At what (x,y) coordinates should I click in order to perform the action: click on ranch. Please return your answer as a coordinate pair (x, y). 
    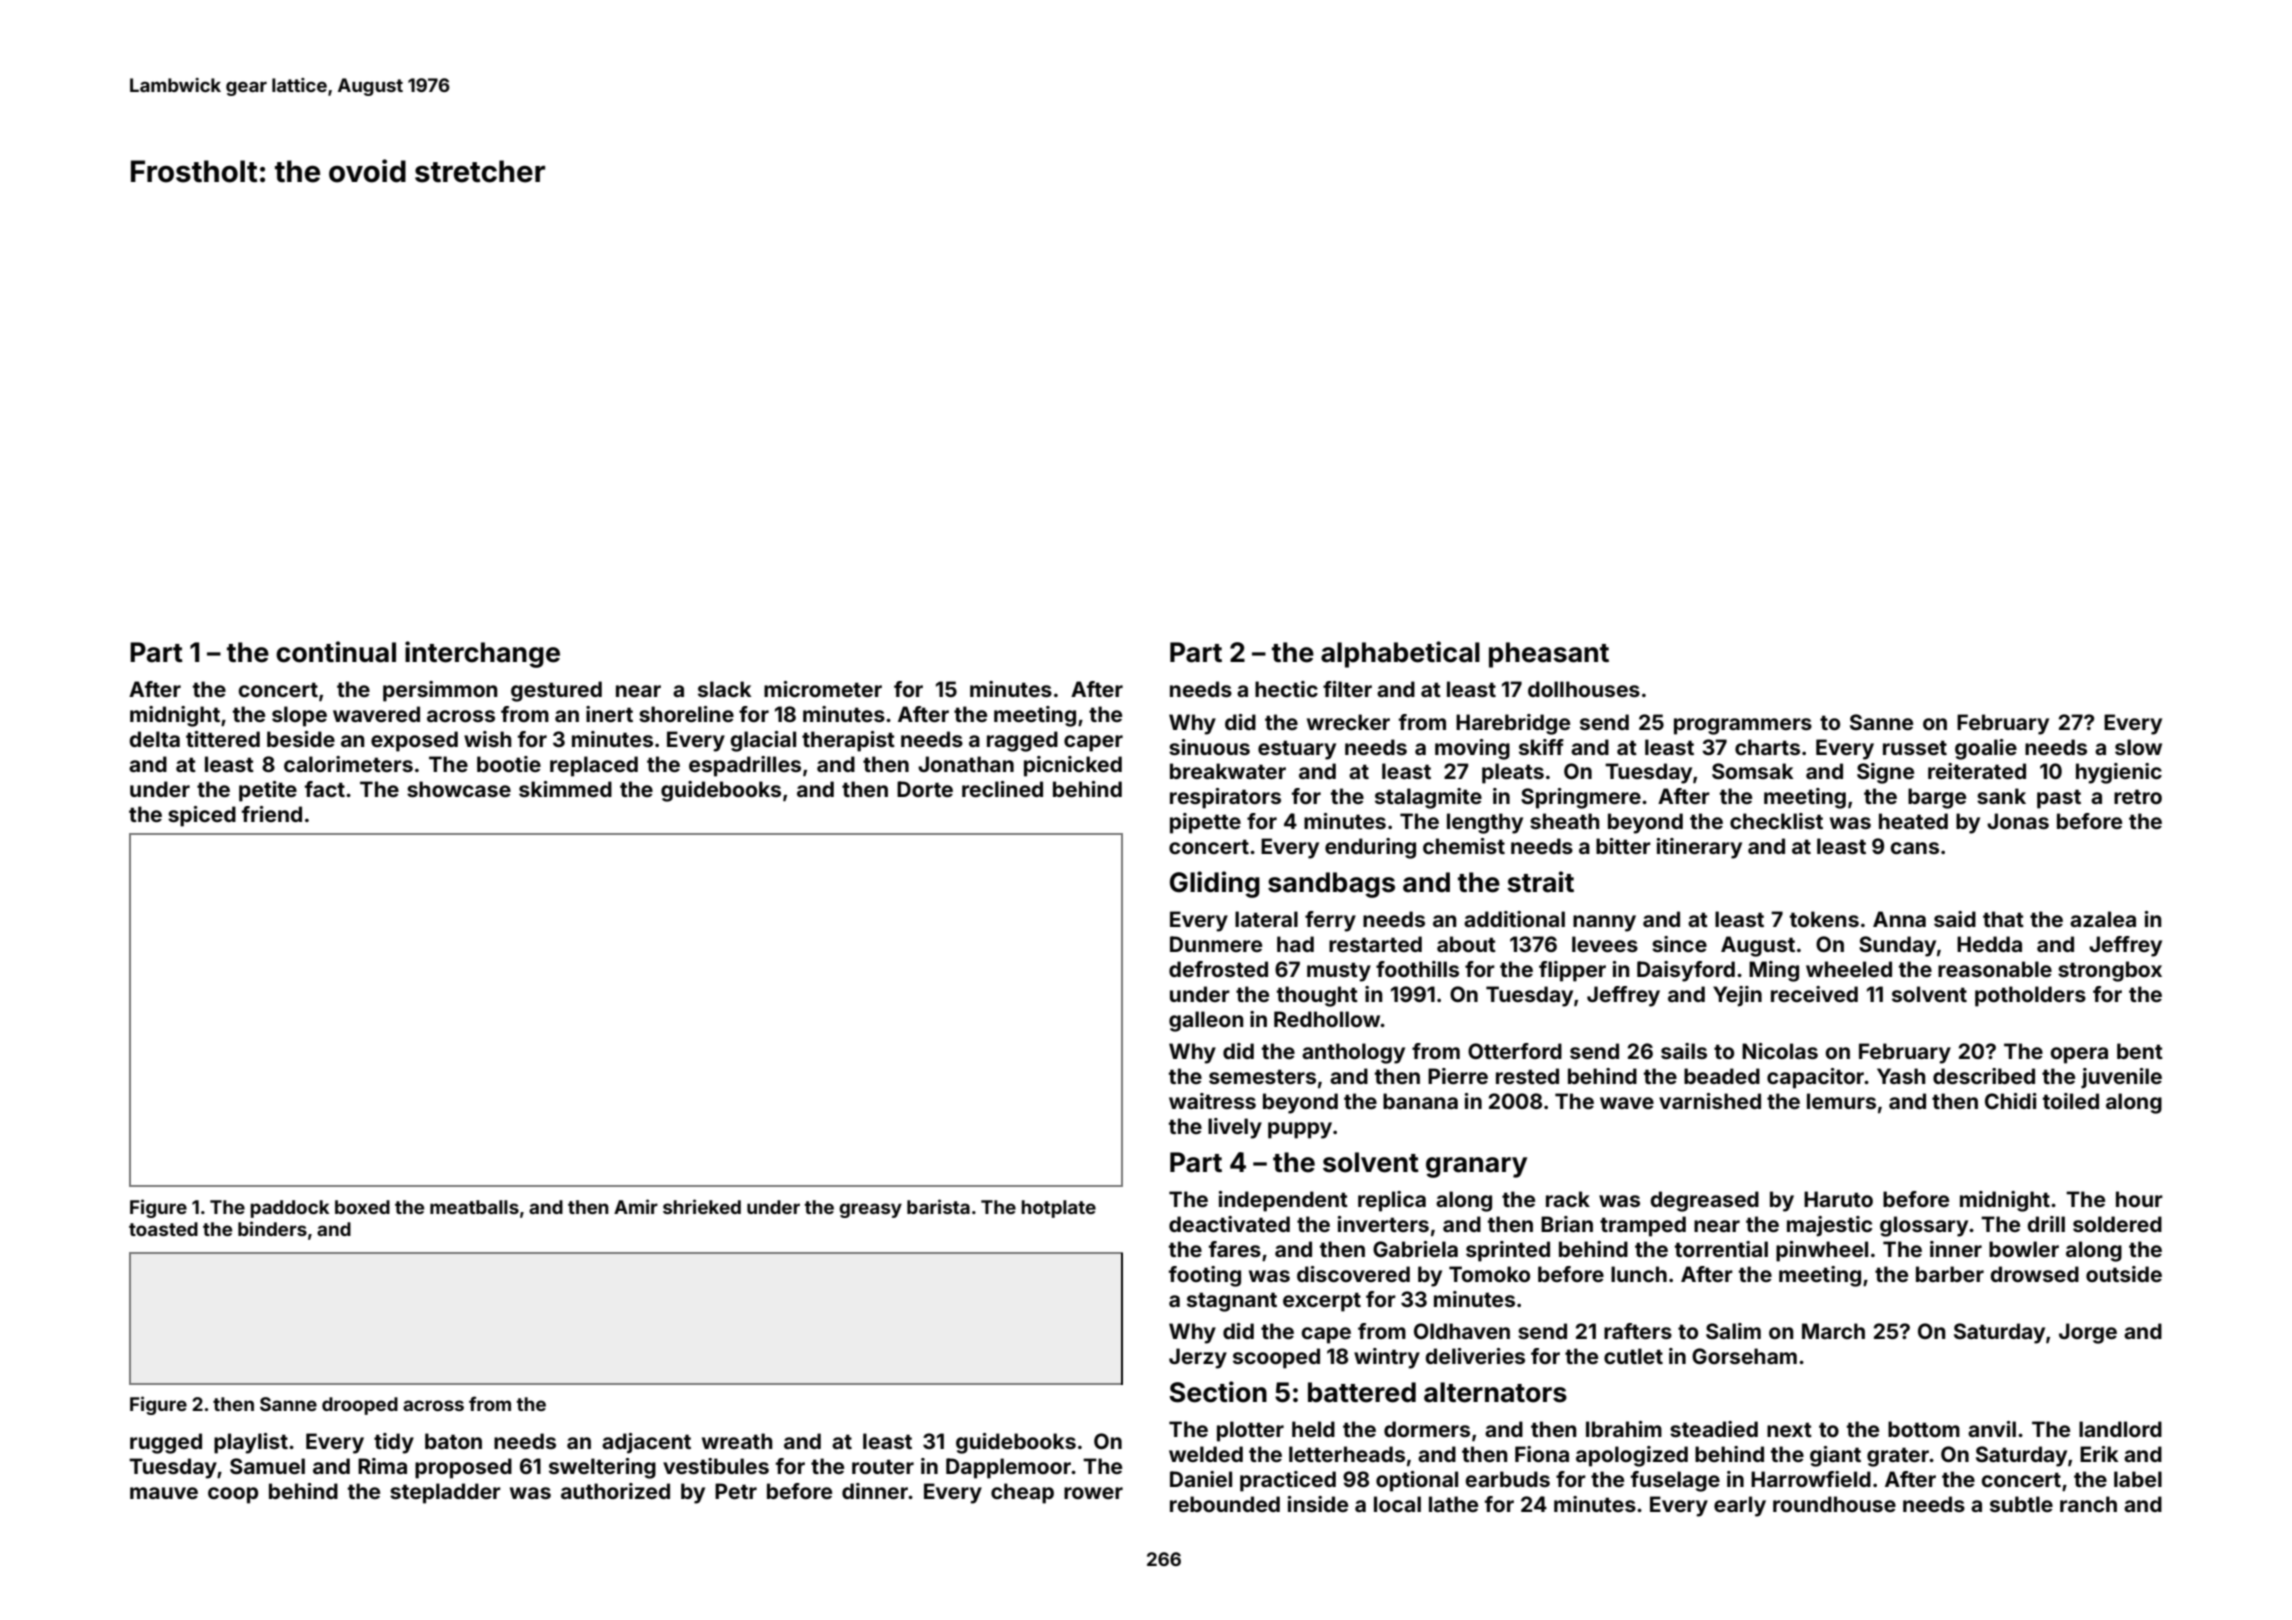
    Looking at the image, I should click on (2088, 1504).
